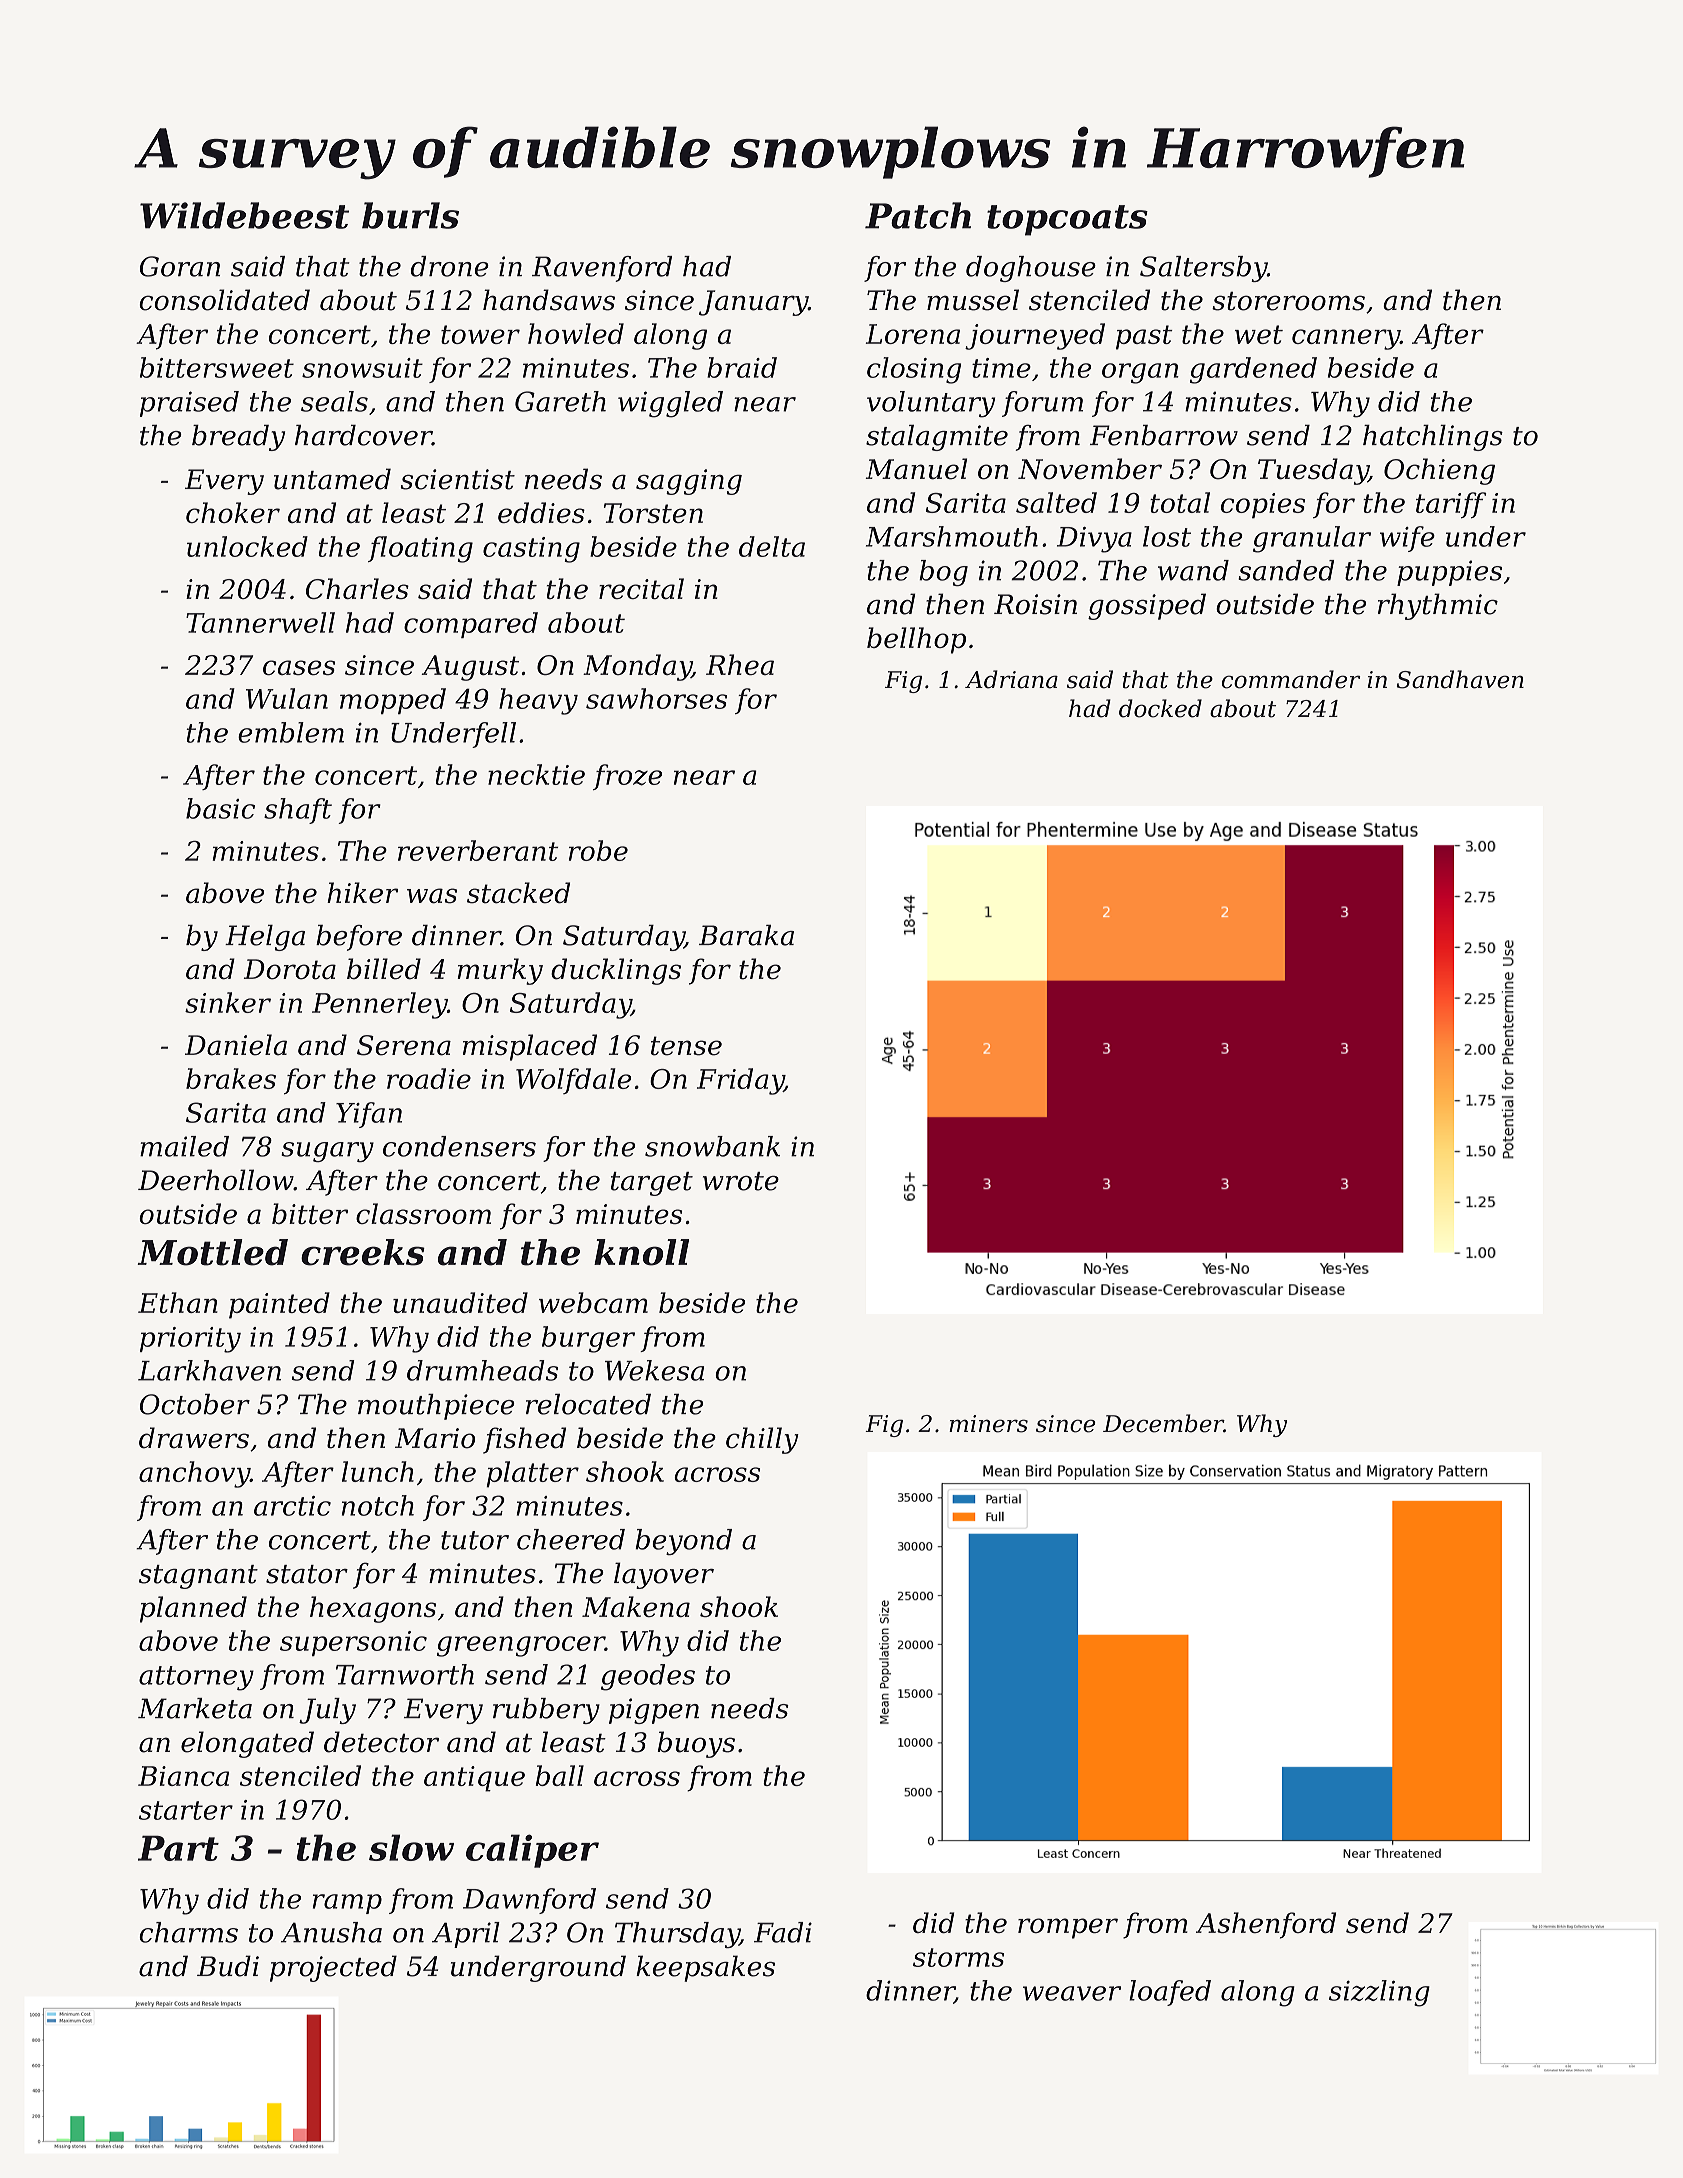 The image size is (1683, 2178). Describe the element at coordinates (1160, 708) in the document. I see `docked` at that location.
